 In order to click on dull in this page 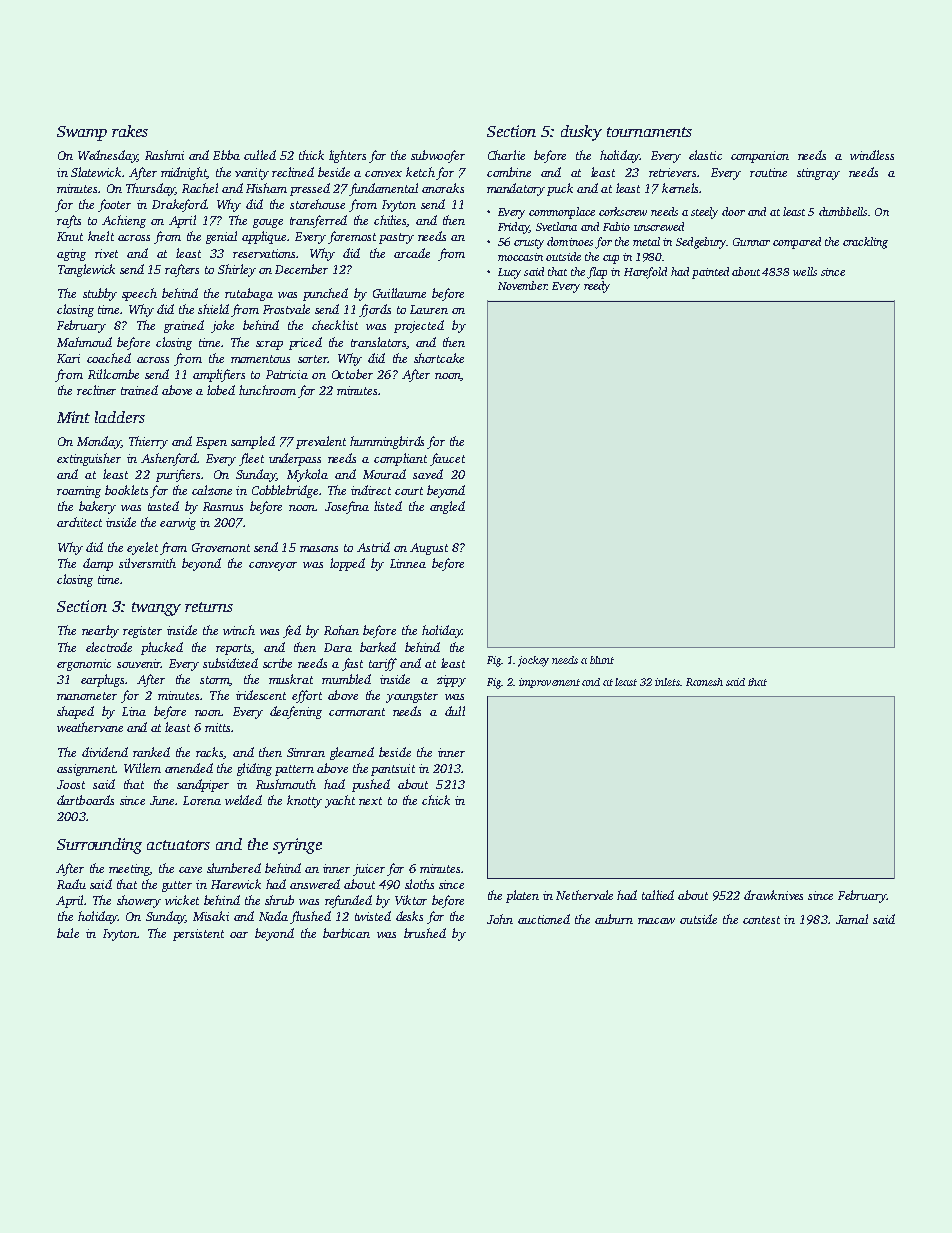, I will do `click(455, 711)`.
